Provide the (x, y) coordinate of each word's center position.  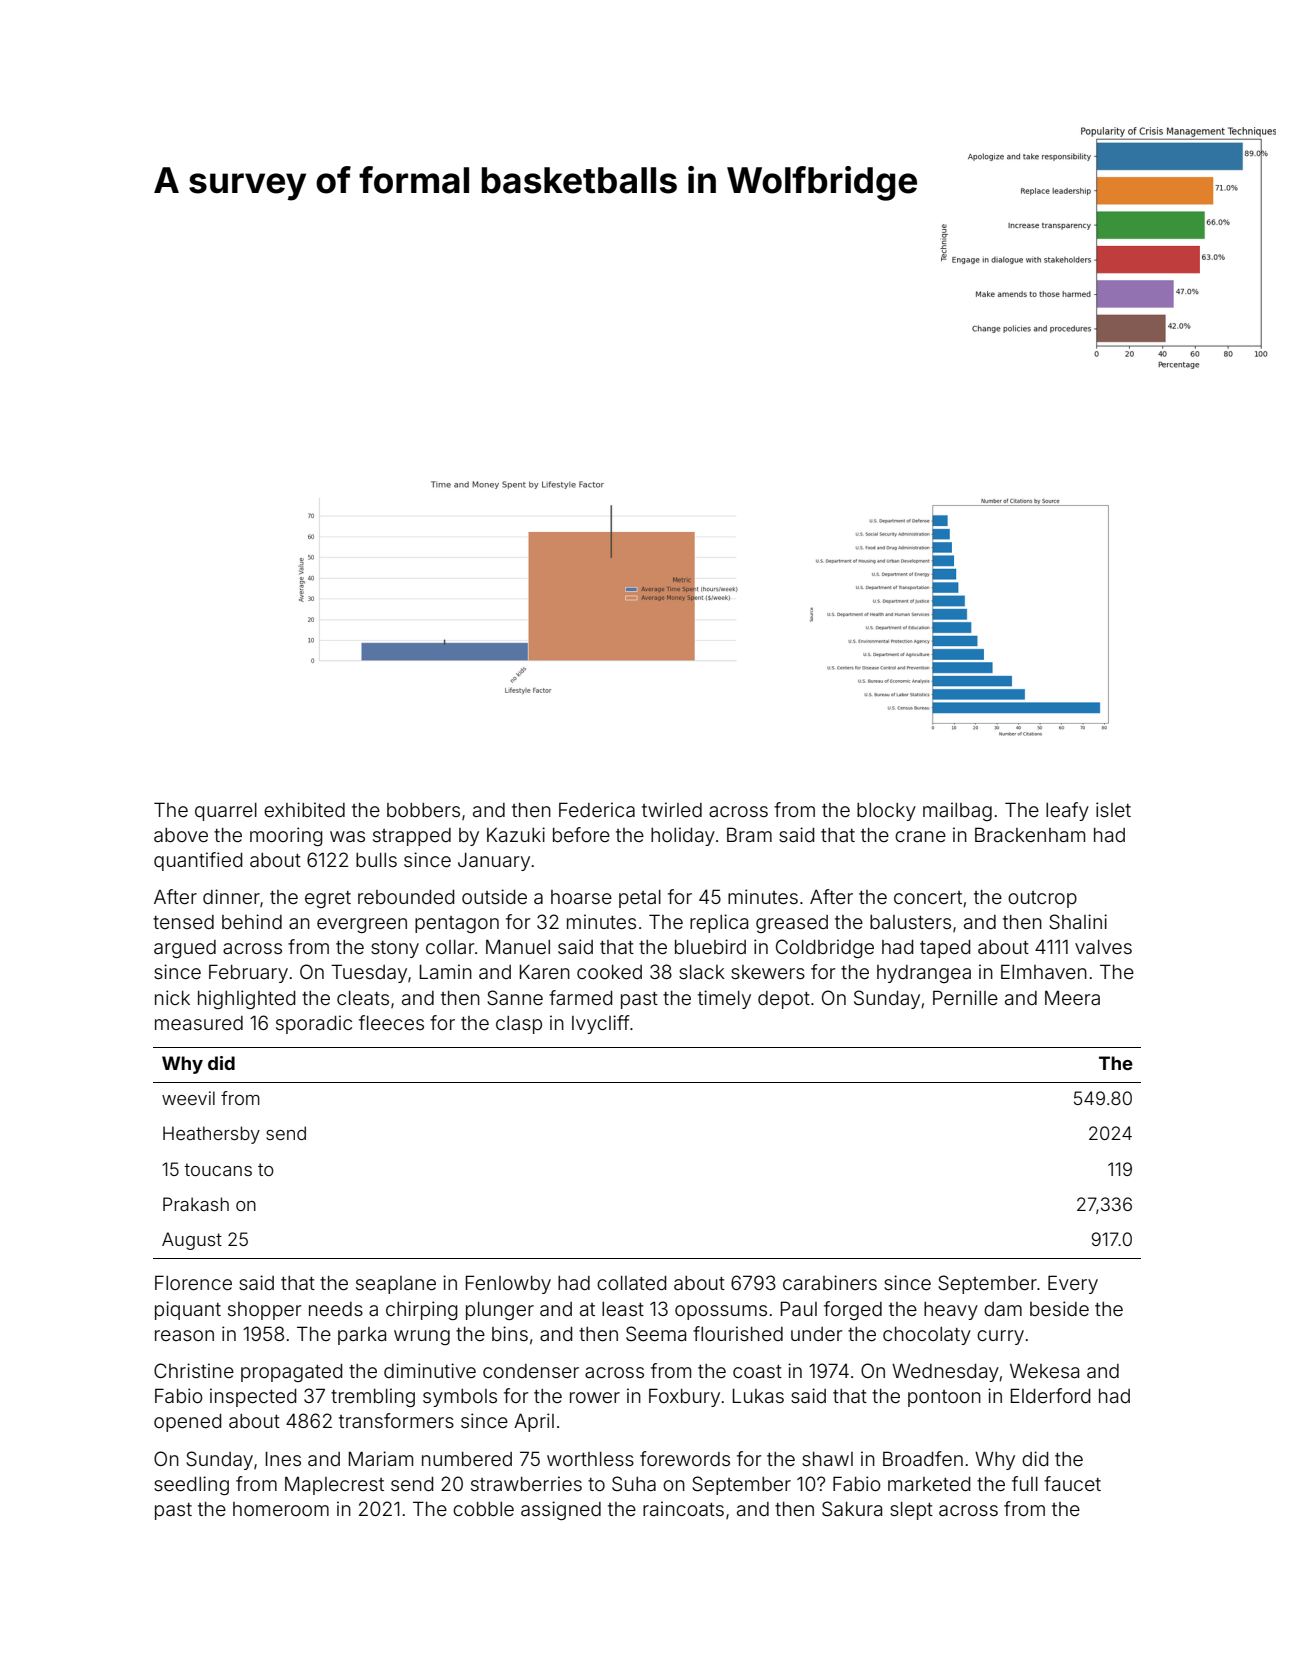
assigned (561, 1510)
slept (911, 1511)
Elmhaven (1044, 971)
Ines (283, 1459)
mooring (286, 836)
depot (784, 1000)
